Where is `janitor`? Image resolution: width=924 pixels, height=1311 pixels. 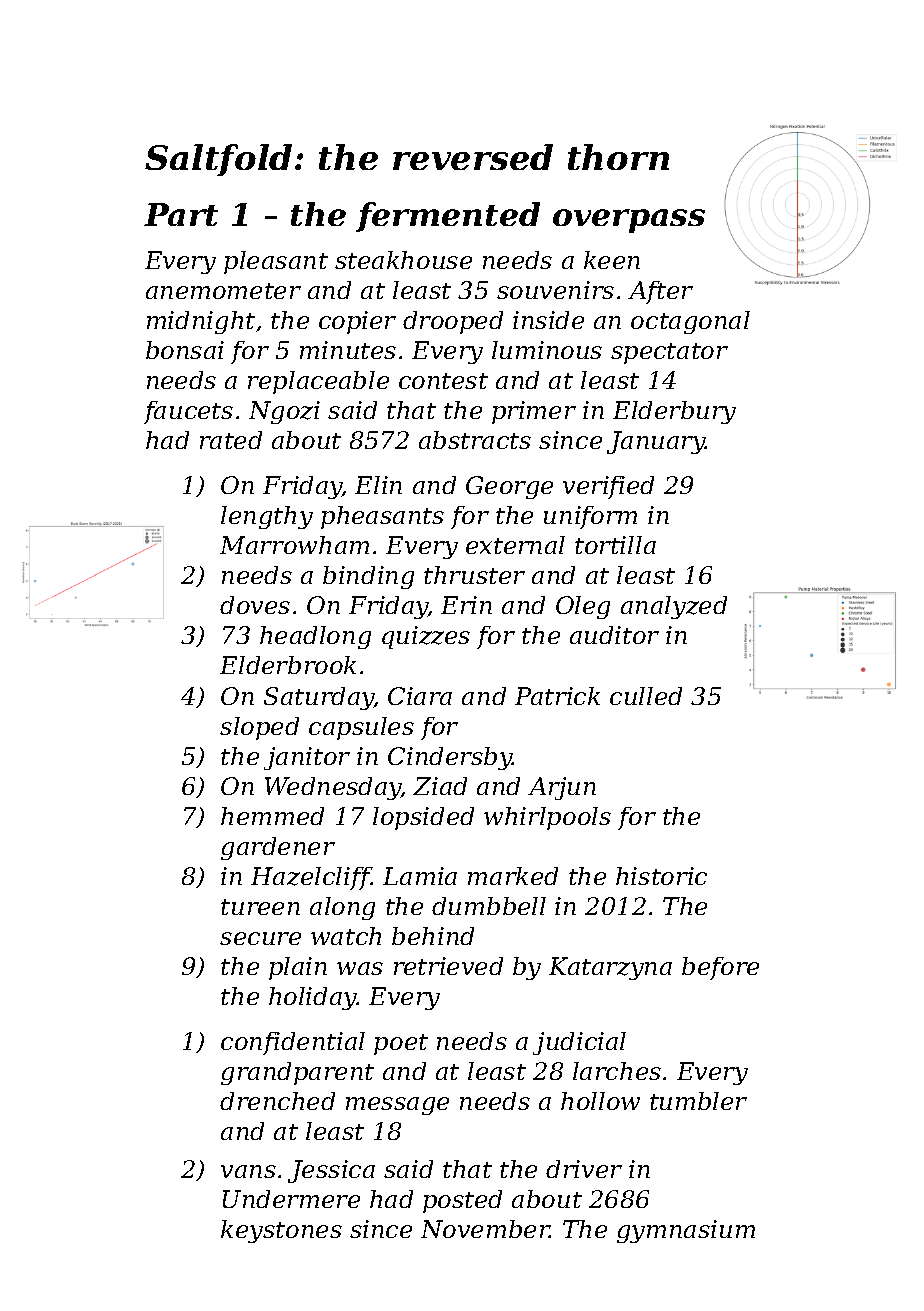
janitor is located at coordinates (307, 758).
